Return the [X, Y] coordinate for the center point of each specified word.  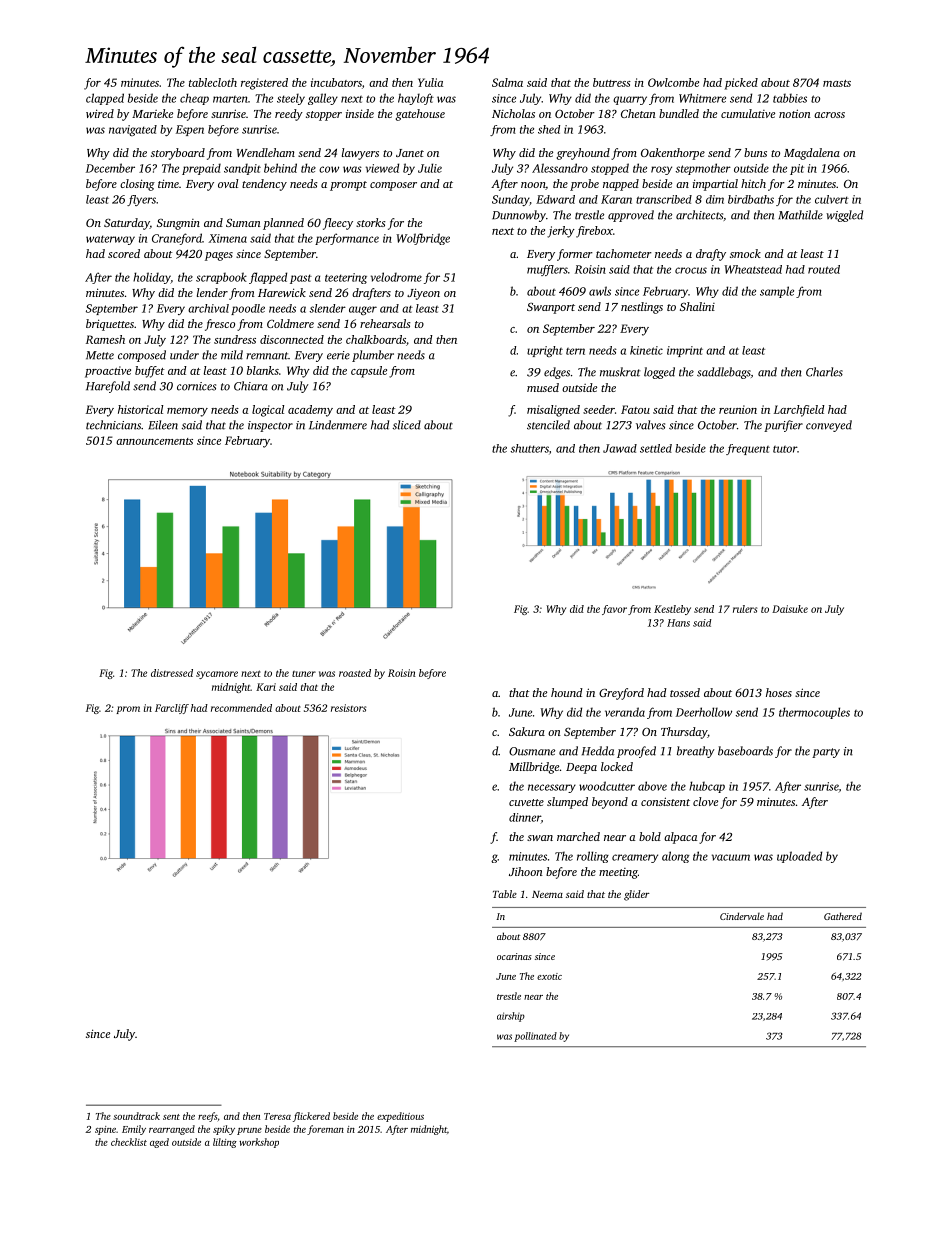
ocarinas [514, 956]
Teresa [277, 1116]
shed [549, 129]
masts [837, 83]
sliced [407, 425]
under [184, 355]
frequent [748, 449]
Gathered [843, 916]
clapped [105, 99]
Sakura [527, 731]
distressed [172, 673]
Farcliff [172, 709]
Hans [678, 623]
